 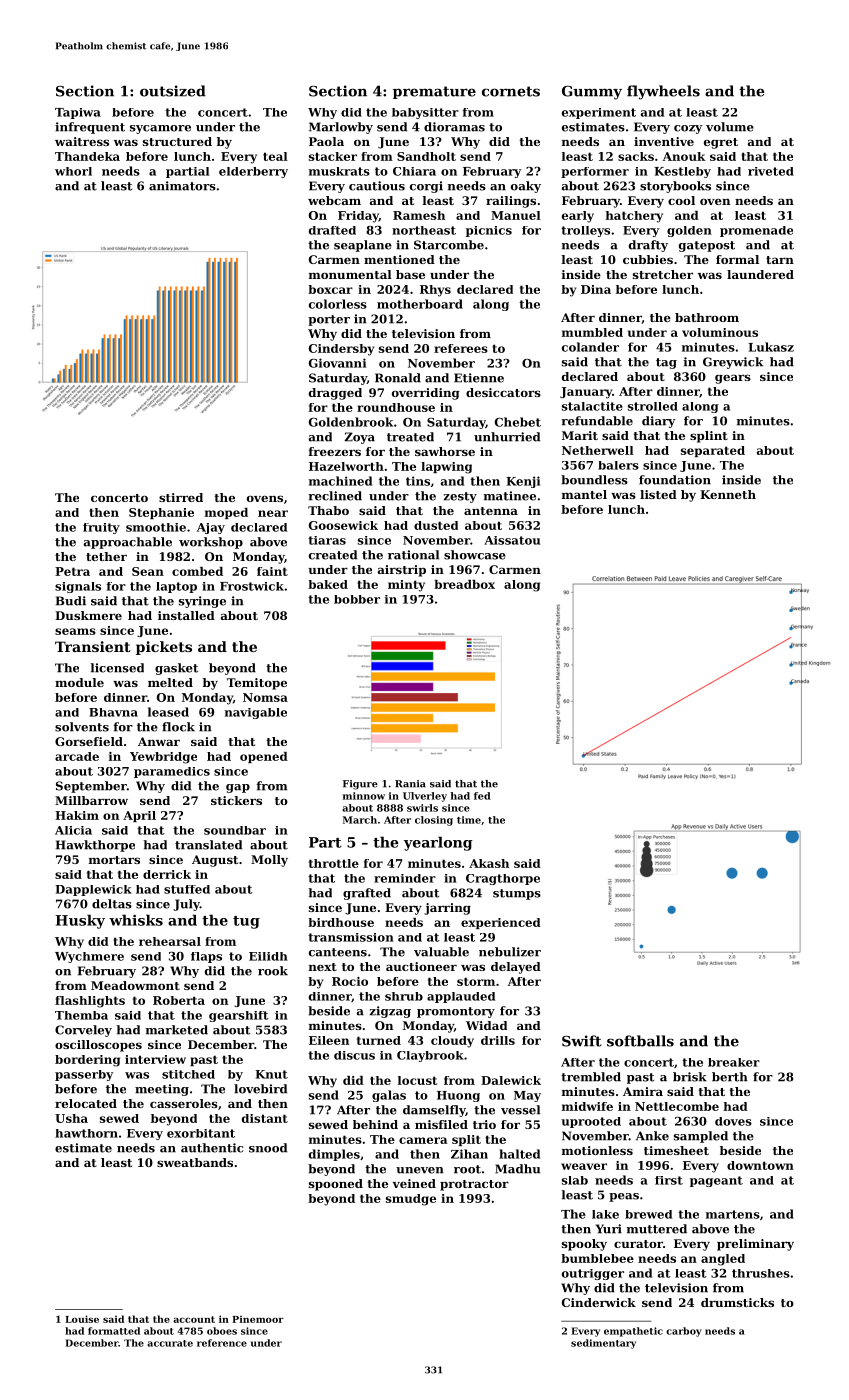 What do you see at coordinates (501, 923) in the screenshot?
I see `experienced` at bounding box center [501, 923].
